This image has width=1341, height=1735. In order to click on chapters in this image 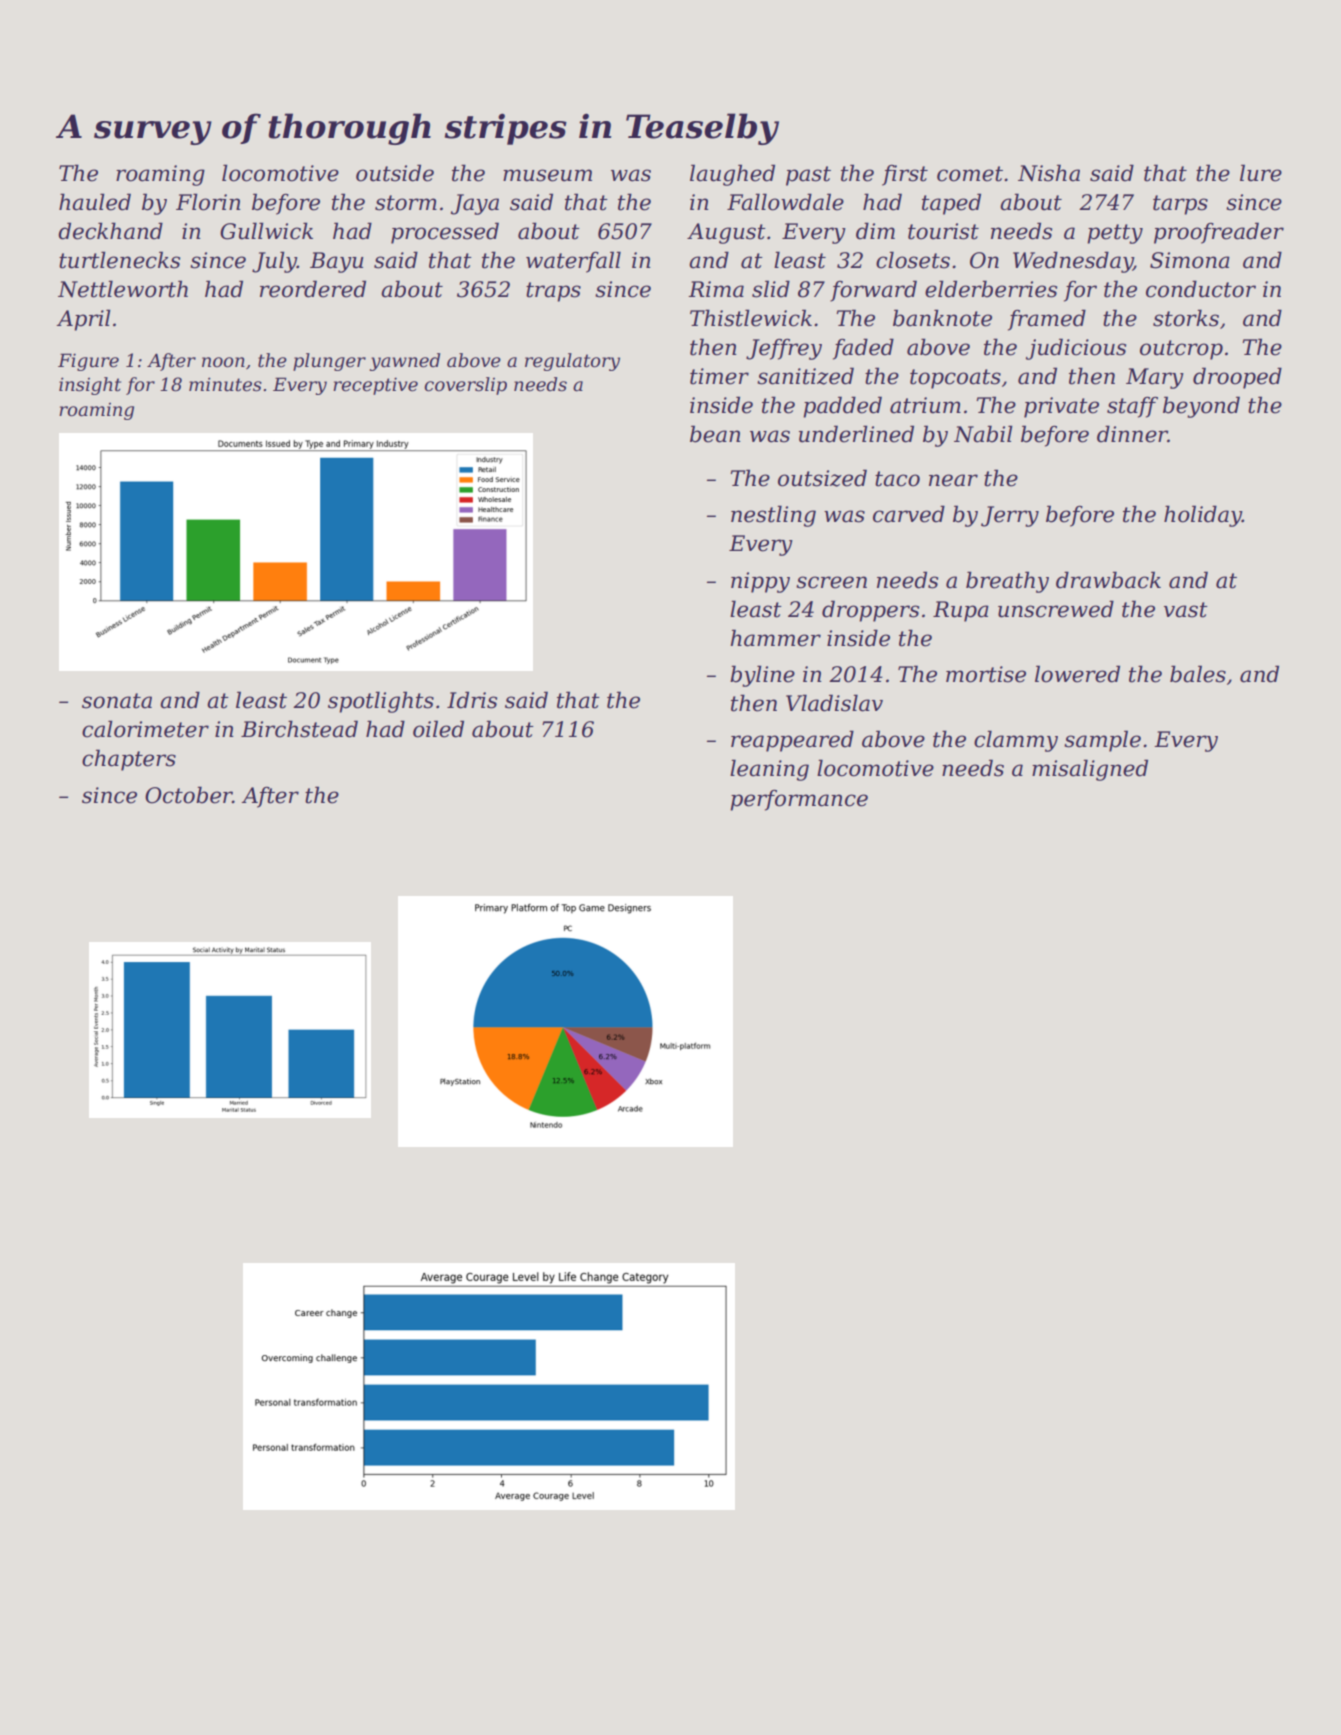, I will do `click(129, 760)`.
